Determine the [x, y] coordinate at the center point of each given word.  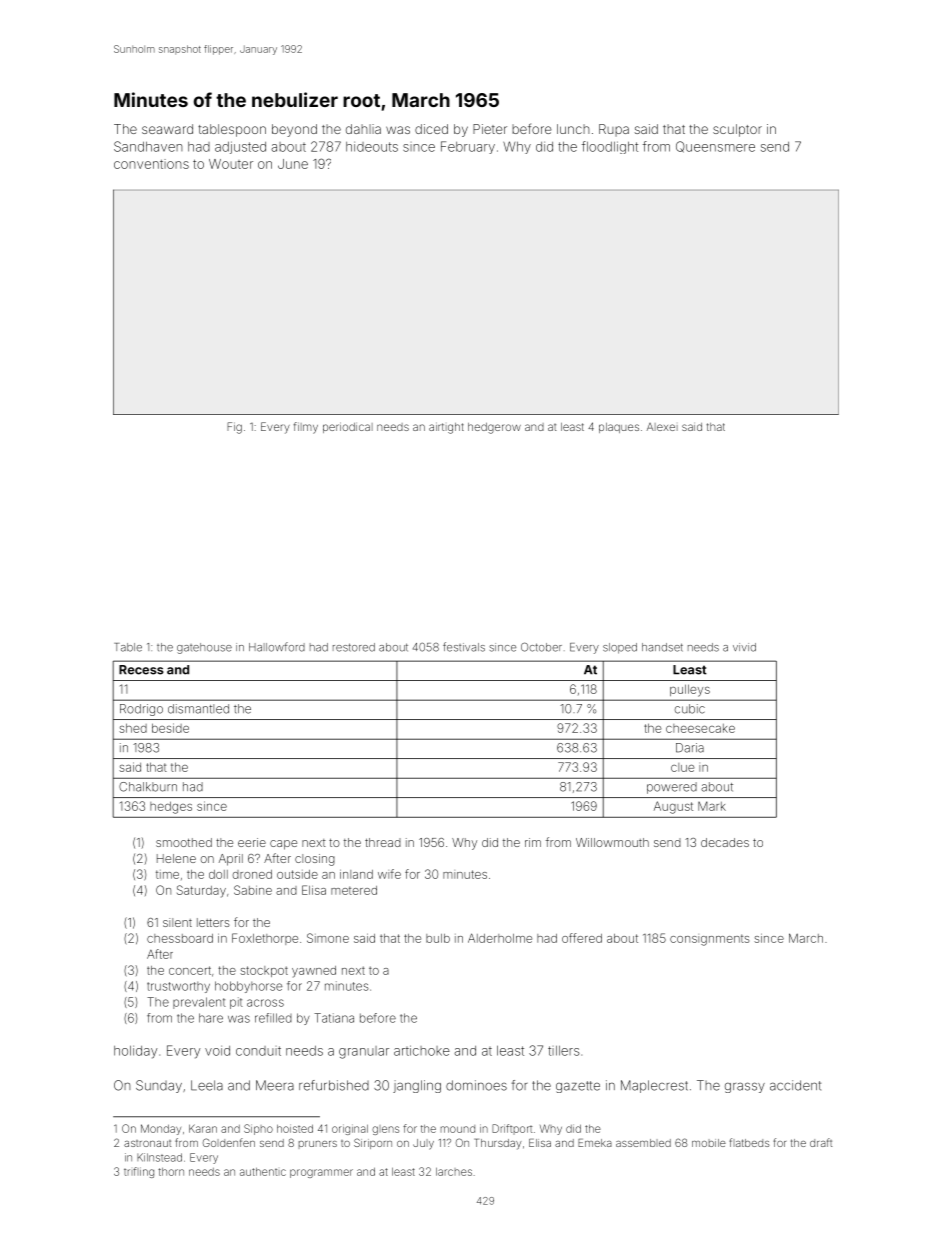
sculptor [737, 130]
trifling [139, 1172]
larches [454, 1172]
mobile [709, 1143]
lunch [573, 129]
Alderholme [500, 938]
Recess [141, 670]
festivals [464, 647]
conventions [151, 164]
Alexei [662, 427]
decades [725, 842]
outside [297, 874]
